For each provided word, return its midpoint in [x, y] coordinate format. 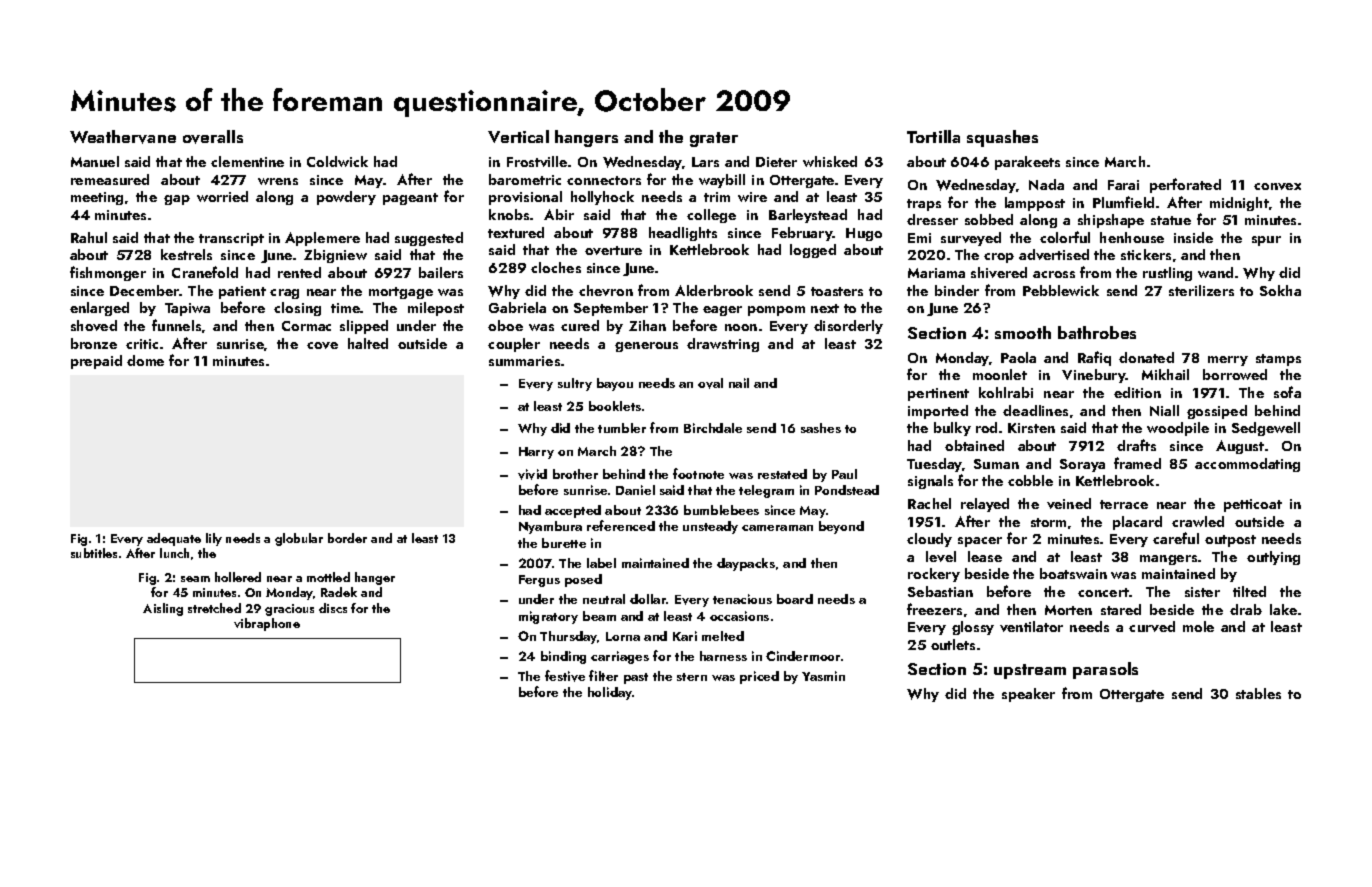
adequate [174, 539]
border [347, 538]
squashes [1002, 138]
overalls [213, 137]
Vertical [518, 136]
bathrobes [1097, 332]
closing [297, 309]
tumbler [622, 428]
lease [985, 556]
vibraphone [267, 624]
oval [710, 383]
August [1240, 447]
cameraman [777, 528]
